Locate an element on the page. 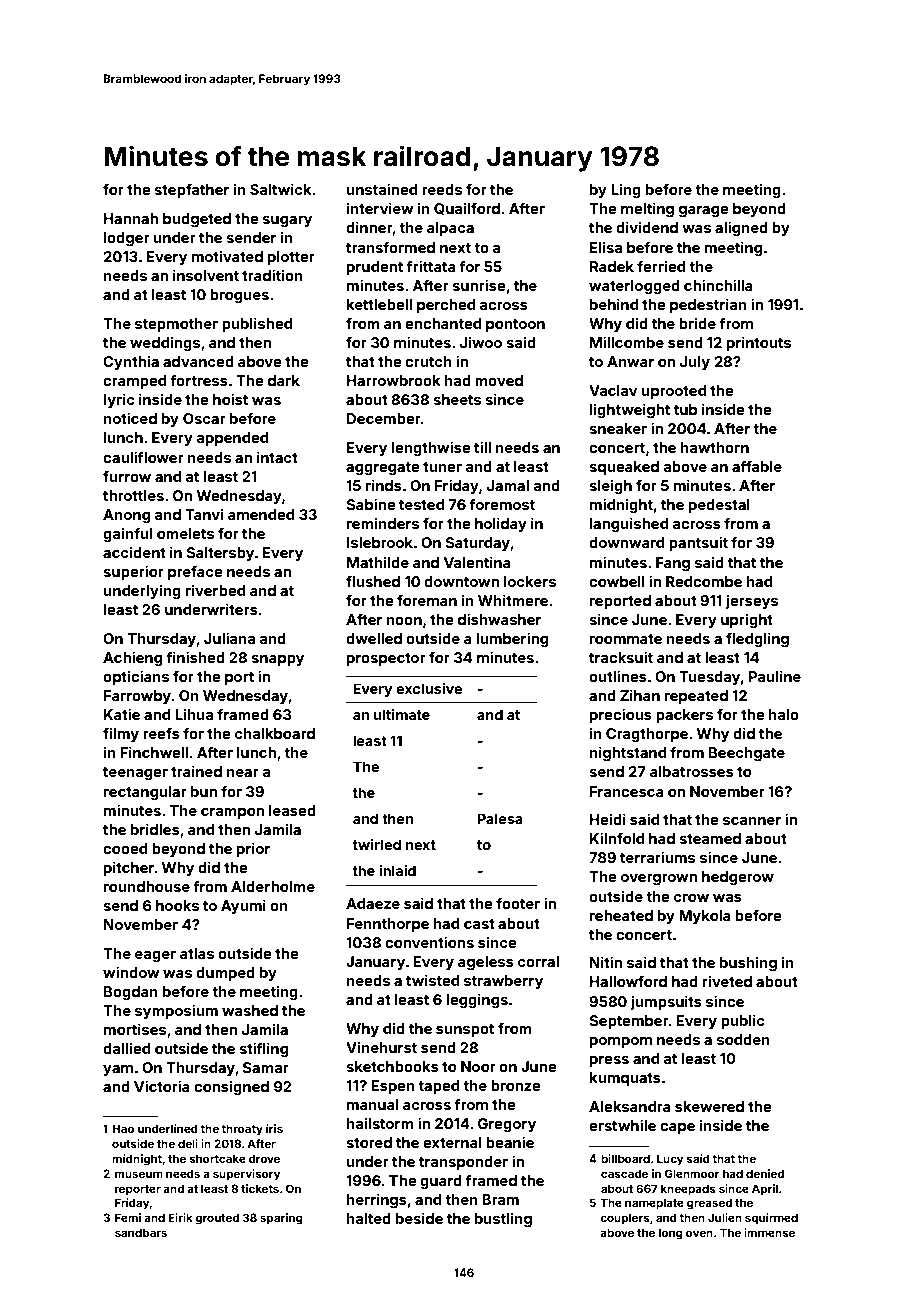  sodden is located at coordinates (743, 1039).
